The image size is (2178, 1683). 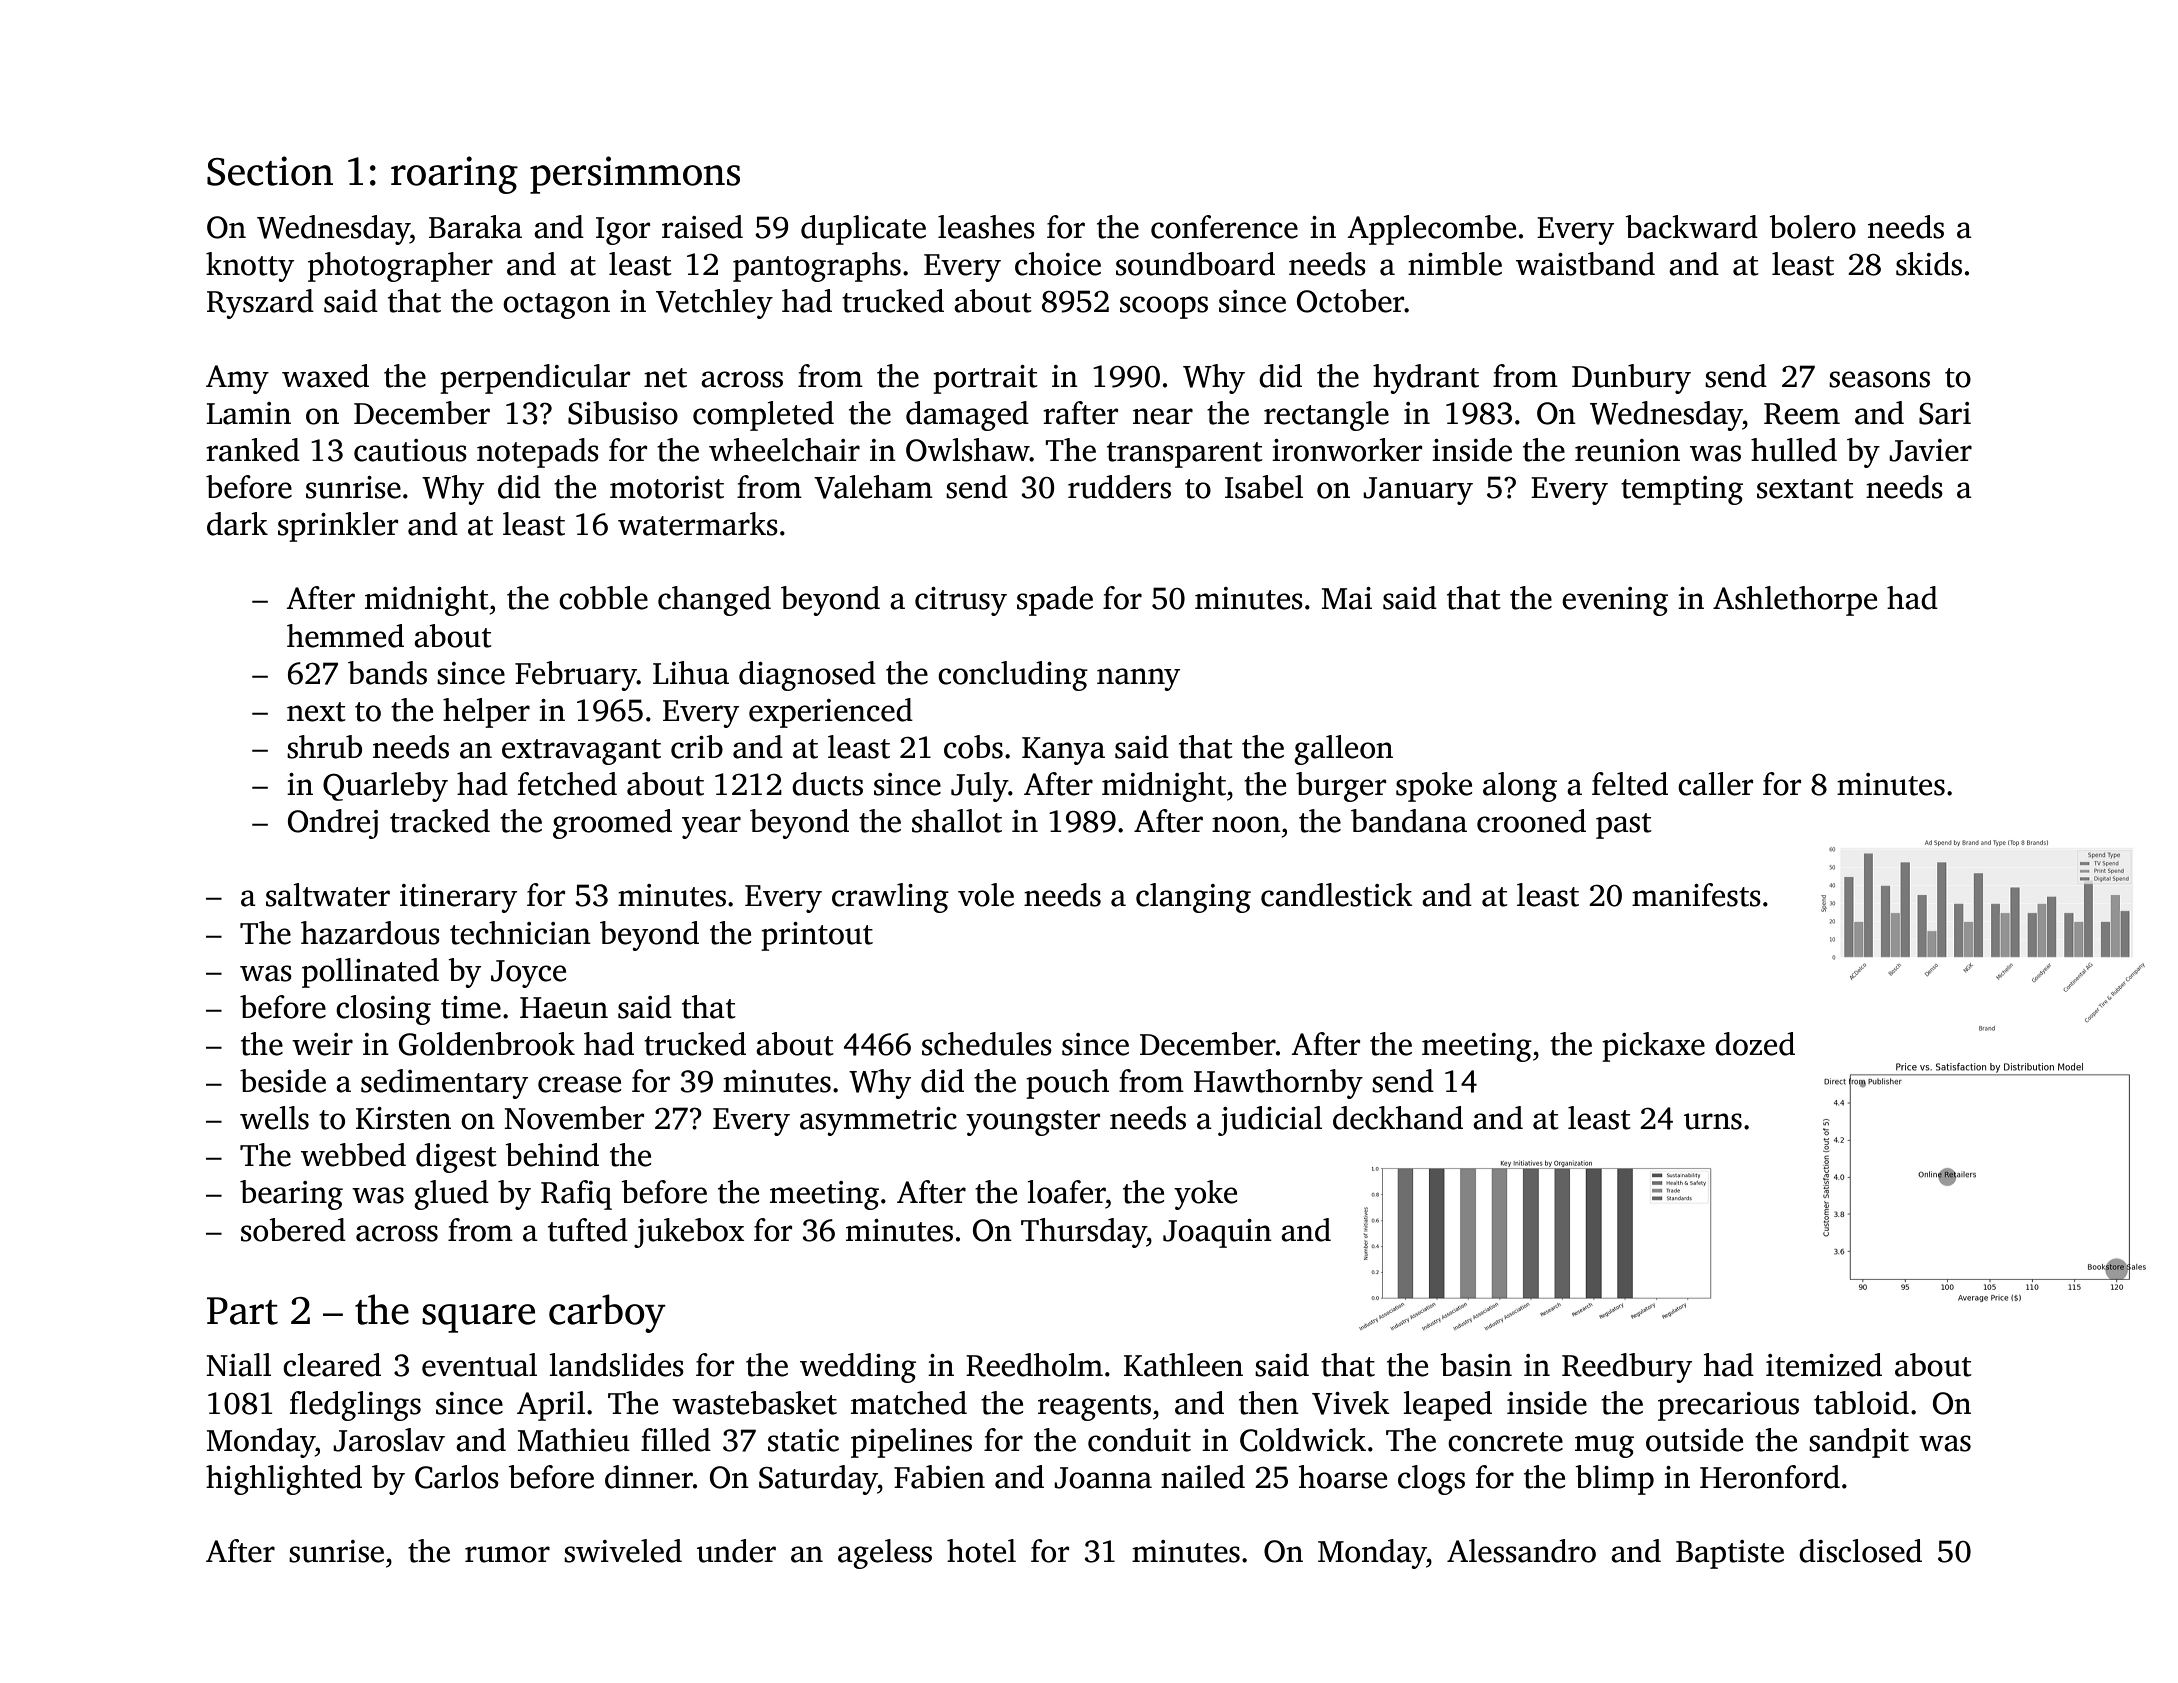 What do you see at coordinates (1326, 416) in the screenshot?
I see `rectangle` at bounding box center [1326, 416].
